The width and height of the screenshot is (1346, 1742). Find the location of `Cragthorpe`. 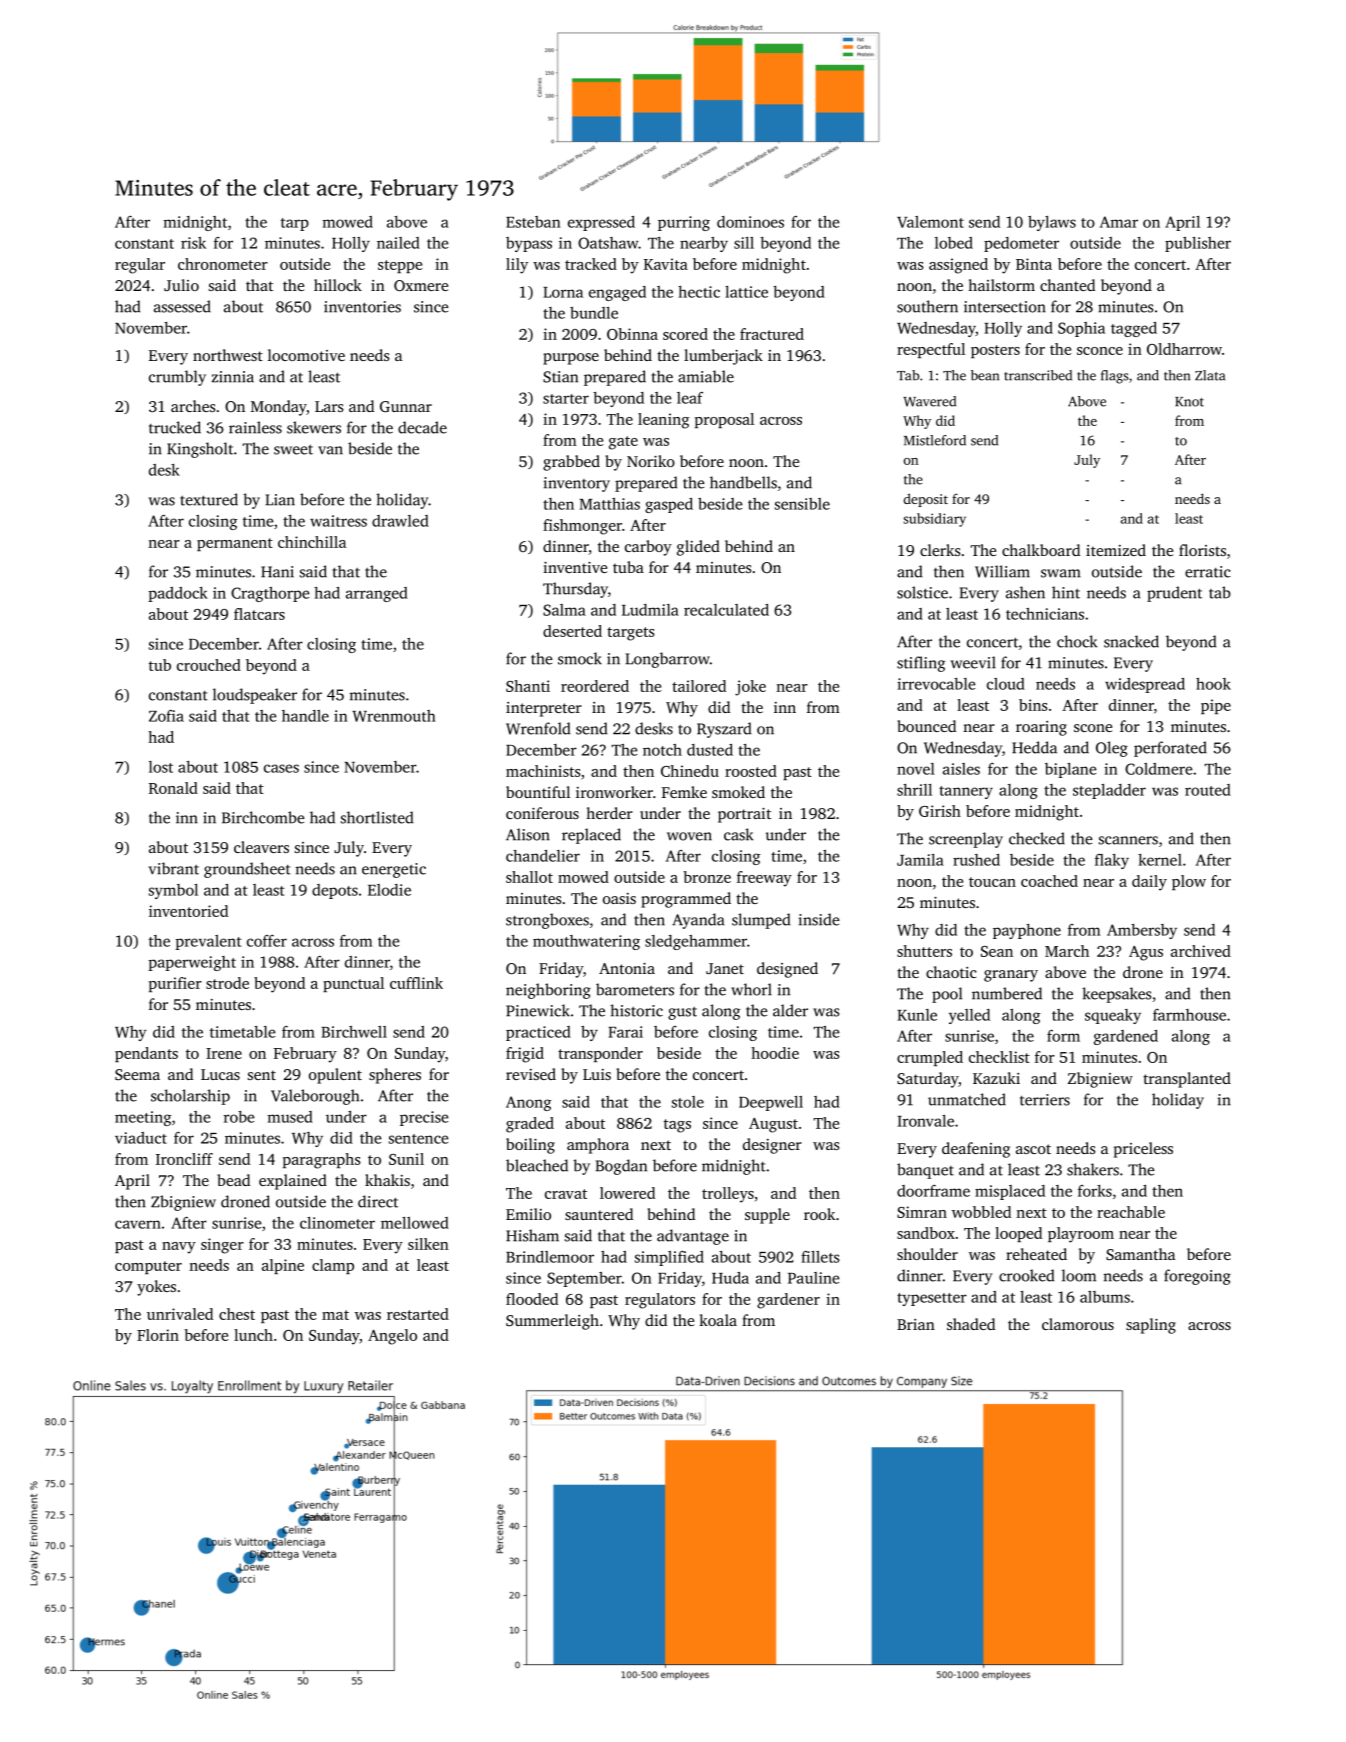

Cragthorpe is located at coordinates (270, 594).
